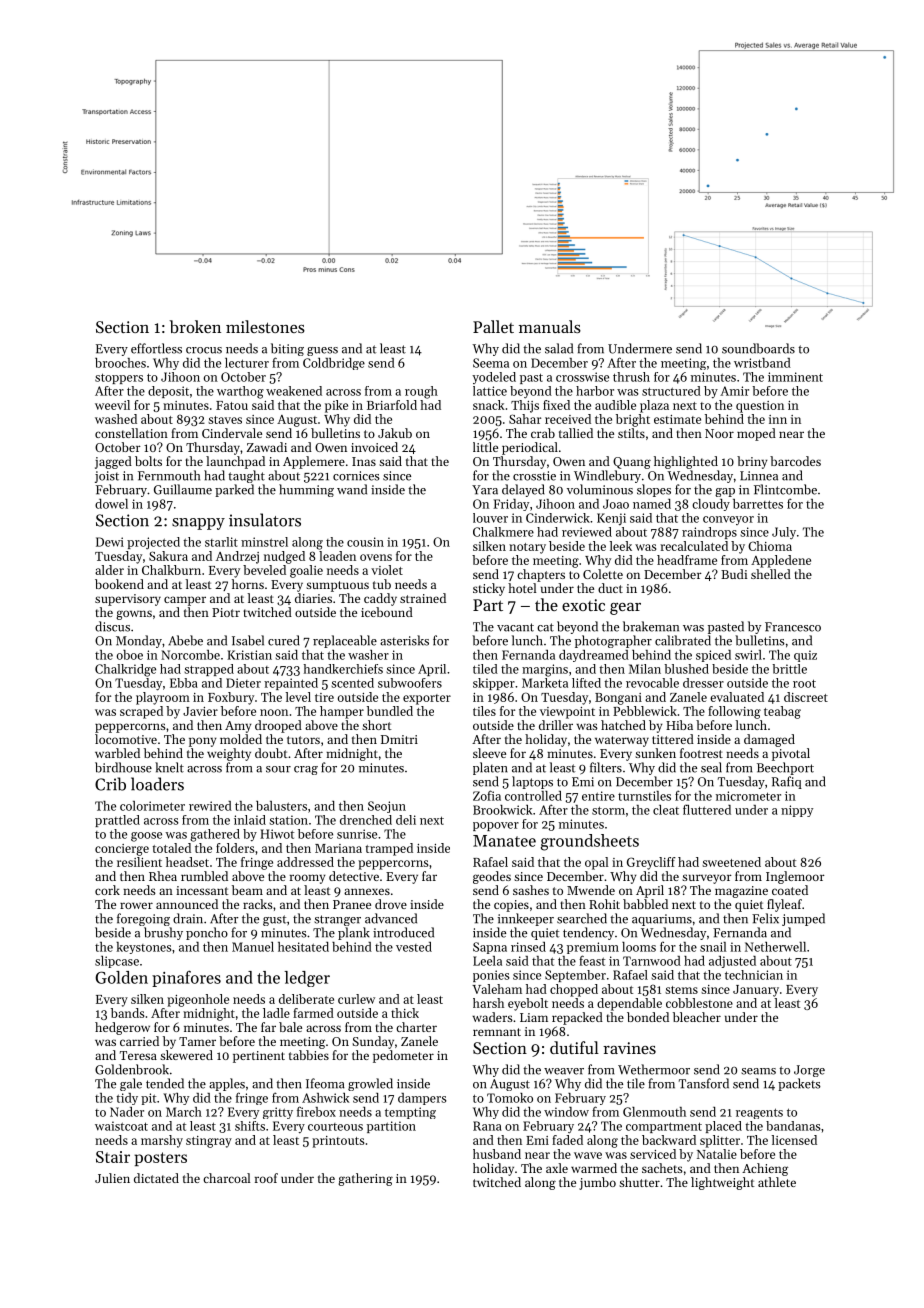 The image size is (924, 1308). What do you see at coordinates (787, 782) in the document?
I see `Rafiq` at bounding box center [787, 782].
